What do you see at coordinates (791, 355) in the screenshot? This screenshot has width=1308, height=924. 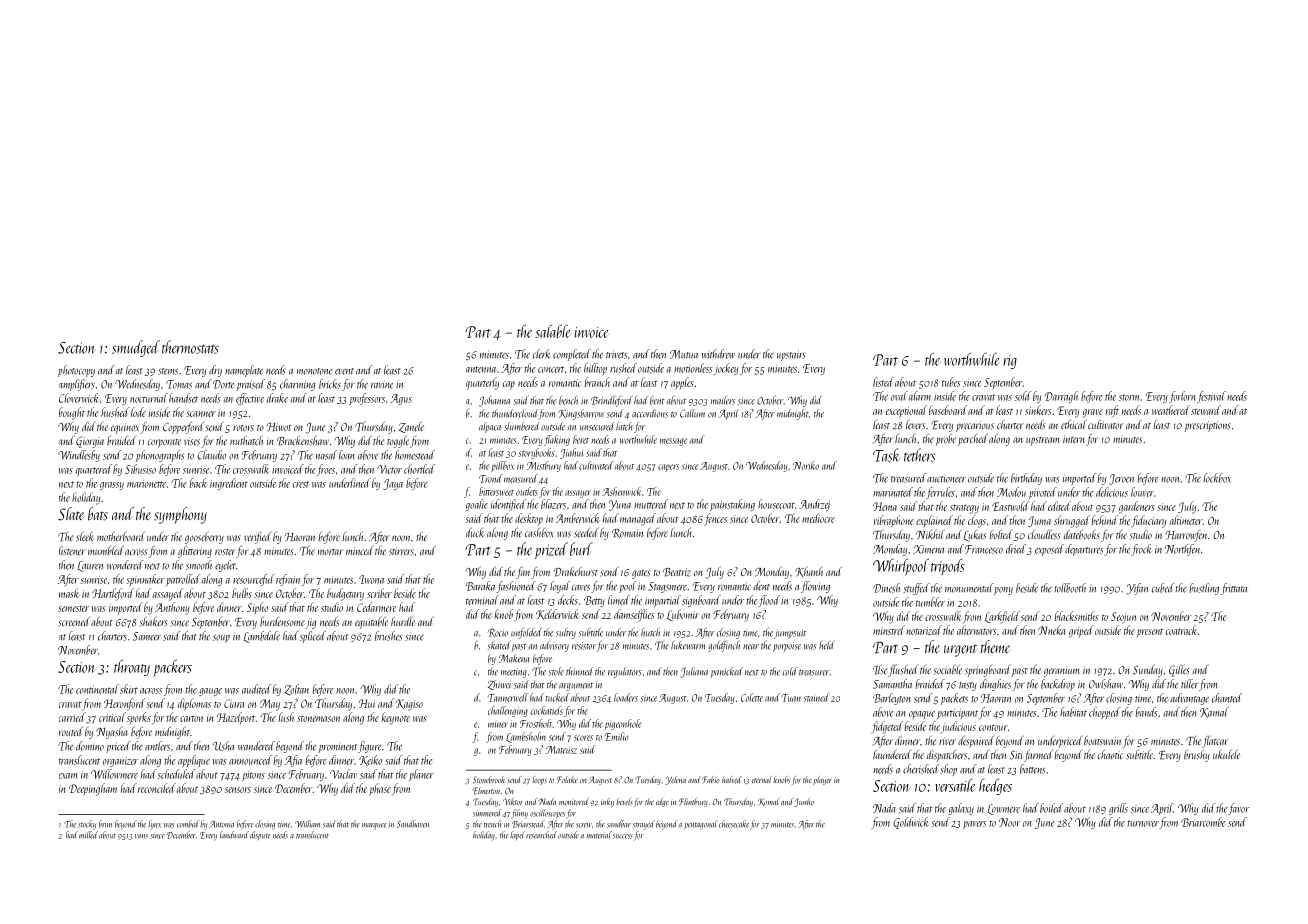 I see `upstairs` at bounding box center [791, 355].
